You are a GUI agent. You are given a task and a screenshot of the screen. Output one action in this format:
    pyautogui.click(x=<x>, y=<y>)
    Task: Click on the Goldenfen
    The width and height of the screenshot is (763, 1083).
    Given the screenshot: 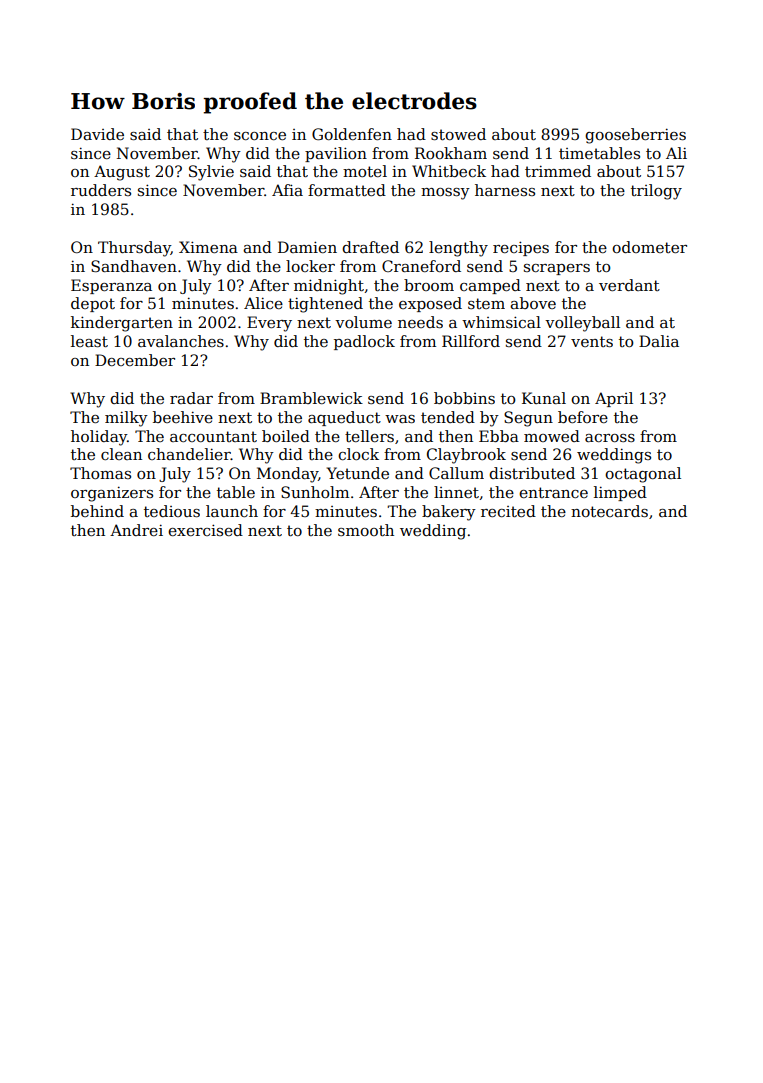 What is the action you would take?
    pyautogui.click(x=352, y=134)
